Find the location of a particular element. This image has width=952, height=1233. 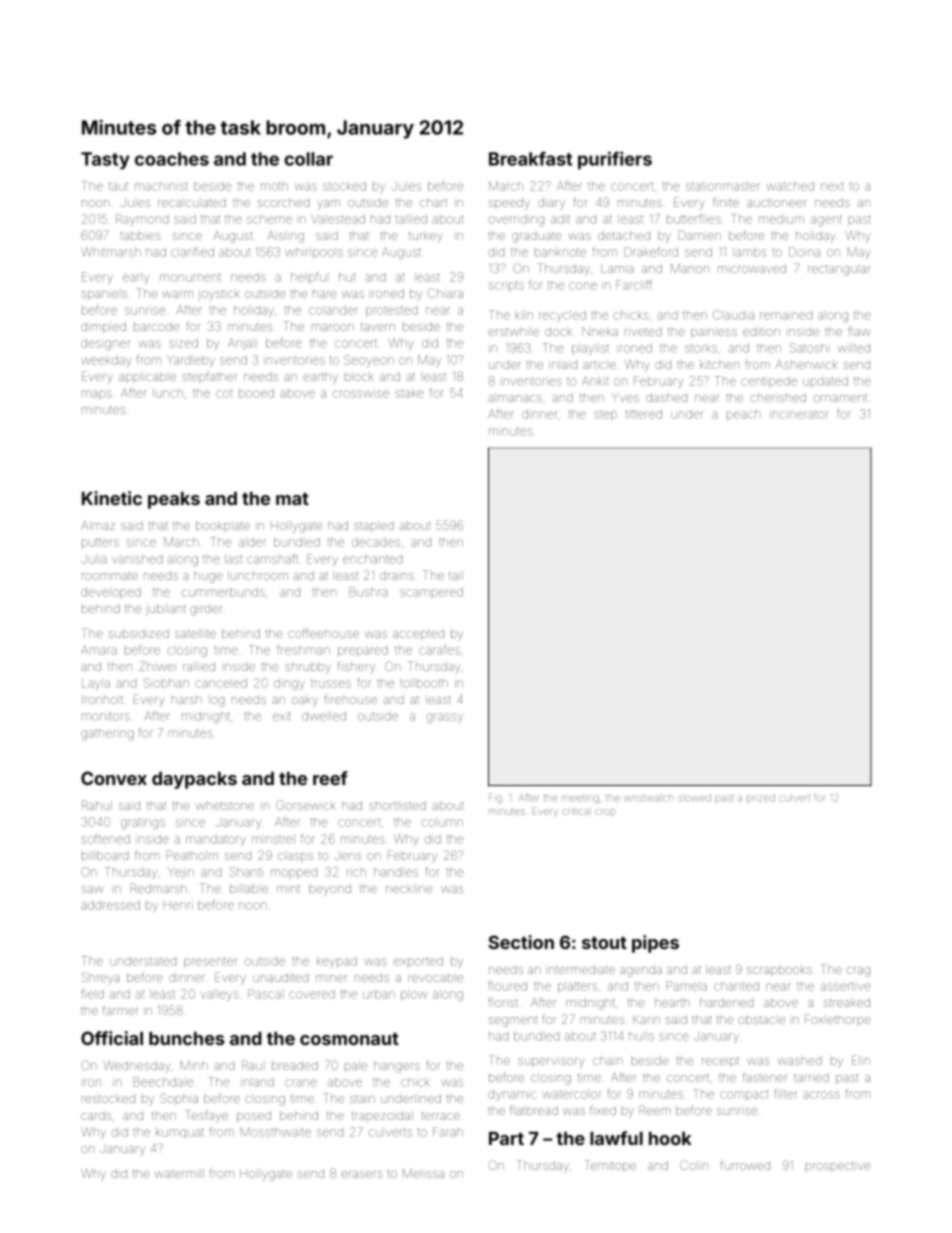

neckline is located at coordinates (409, 888).
